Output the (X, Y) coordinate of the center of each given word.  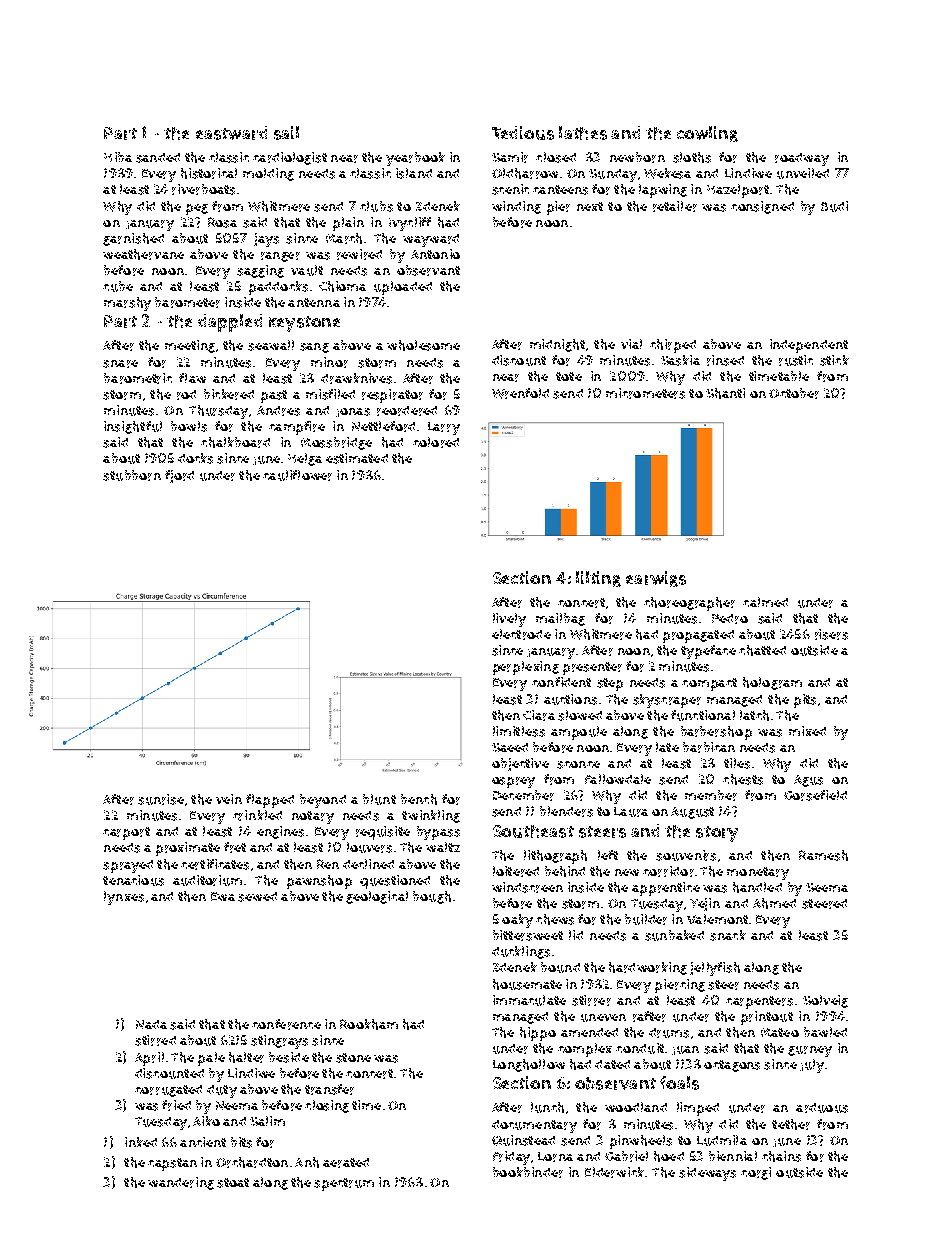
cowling (707, 134)
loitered (516, 871)
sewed (257, 897)
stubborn (132, 475)
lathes (583, 133)
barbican (709, 747)
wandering (181, 1183)
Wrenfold (520, 393)
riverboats (203, 189)
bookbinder (528, 1172)
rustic (796, 360)
